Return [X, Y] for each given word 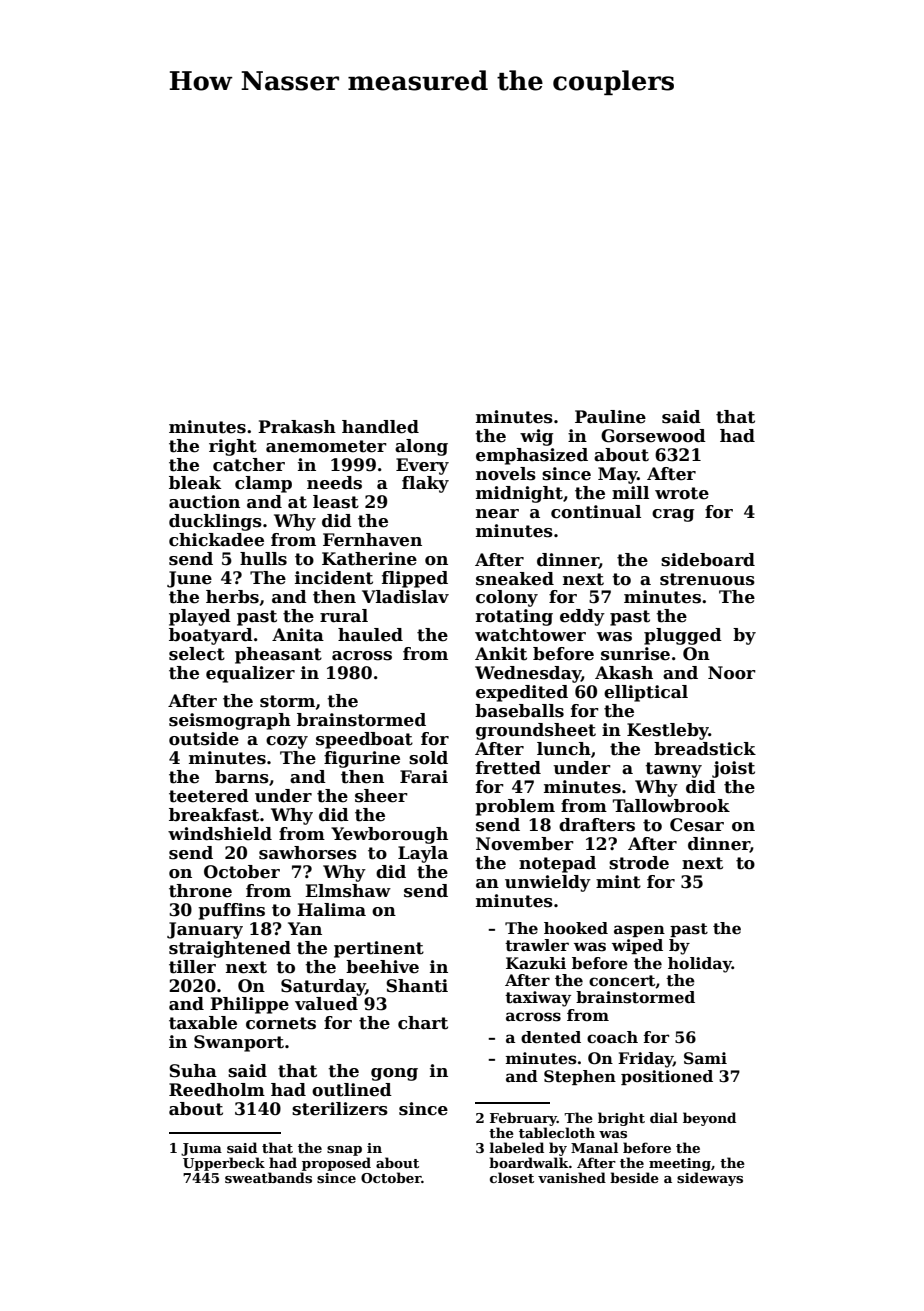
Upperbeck [224, 1164]
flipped [415, 579]
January [205, 930]
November [525, 844]
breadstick [705, 749]
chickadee [216, 540]
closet [512, 1177]
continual [596, 512]
